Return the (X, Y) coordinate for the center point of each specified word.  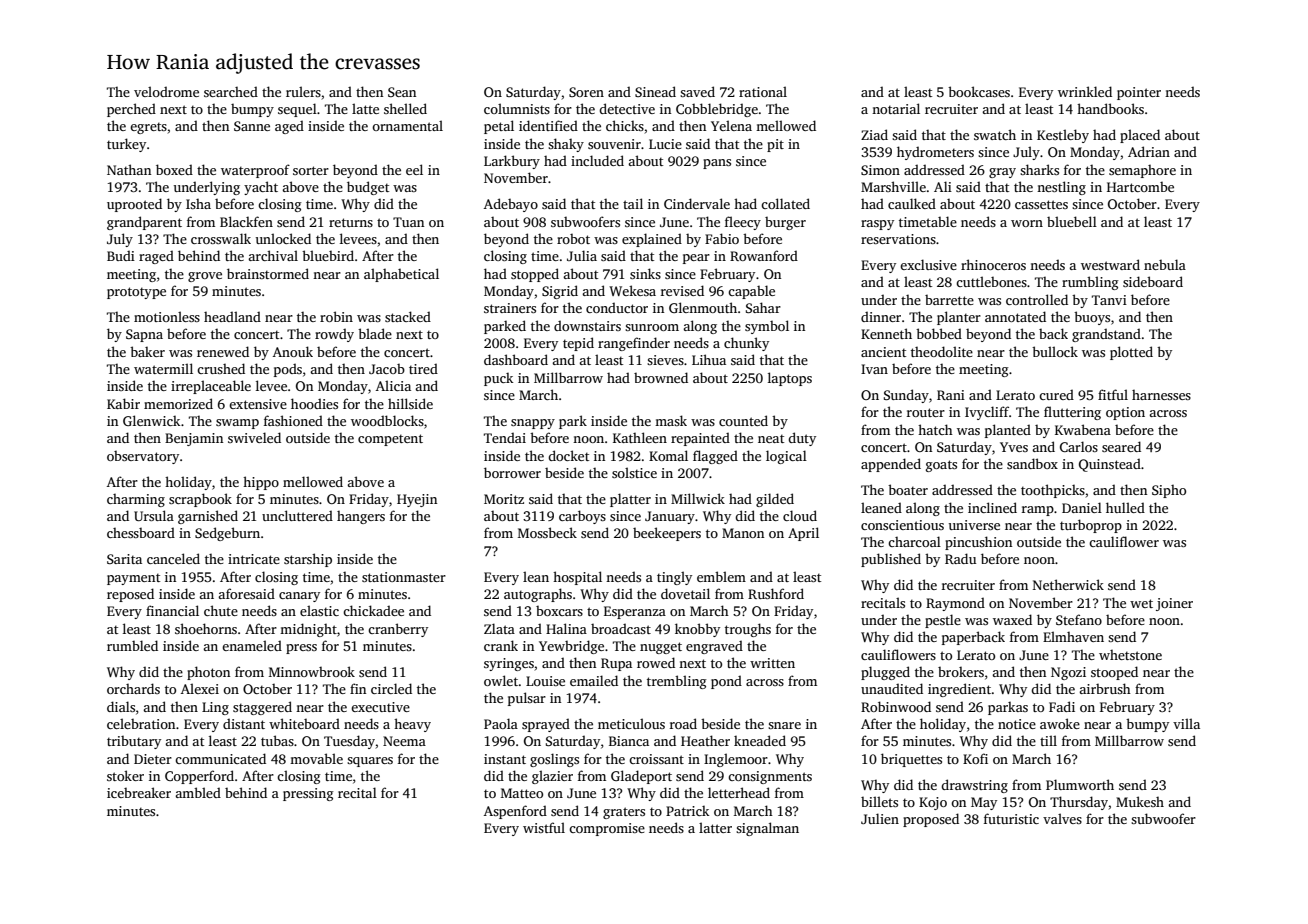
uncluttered (297, 515)
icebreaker (139, 792)
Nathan (129, 169)
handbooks (1110, 108)
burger (785, 223)
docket (568, 455)
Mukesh (1140, 801)
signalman (767, 829)
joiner (1174, 604)
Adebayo (511, 205)
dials (121, 706)
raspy (877, 225)
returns (351, 222)
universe (974, 525)
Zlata (499, 628)
